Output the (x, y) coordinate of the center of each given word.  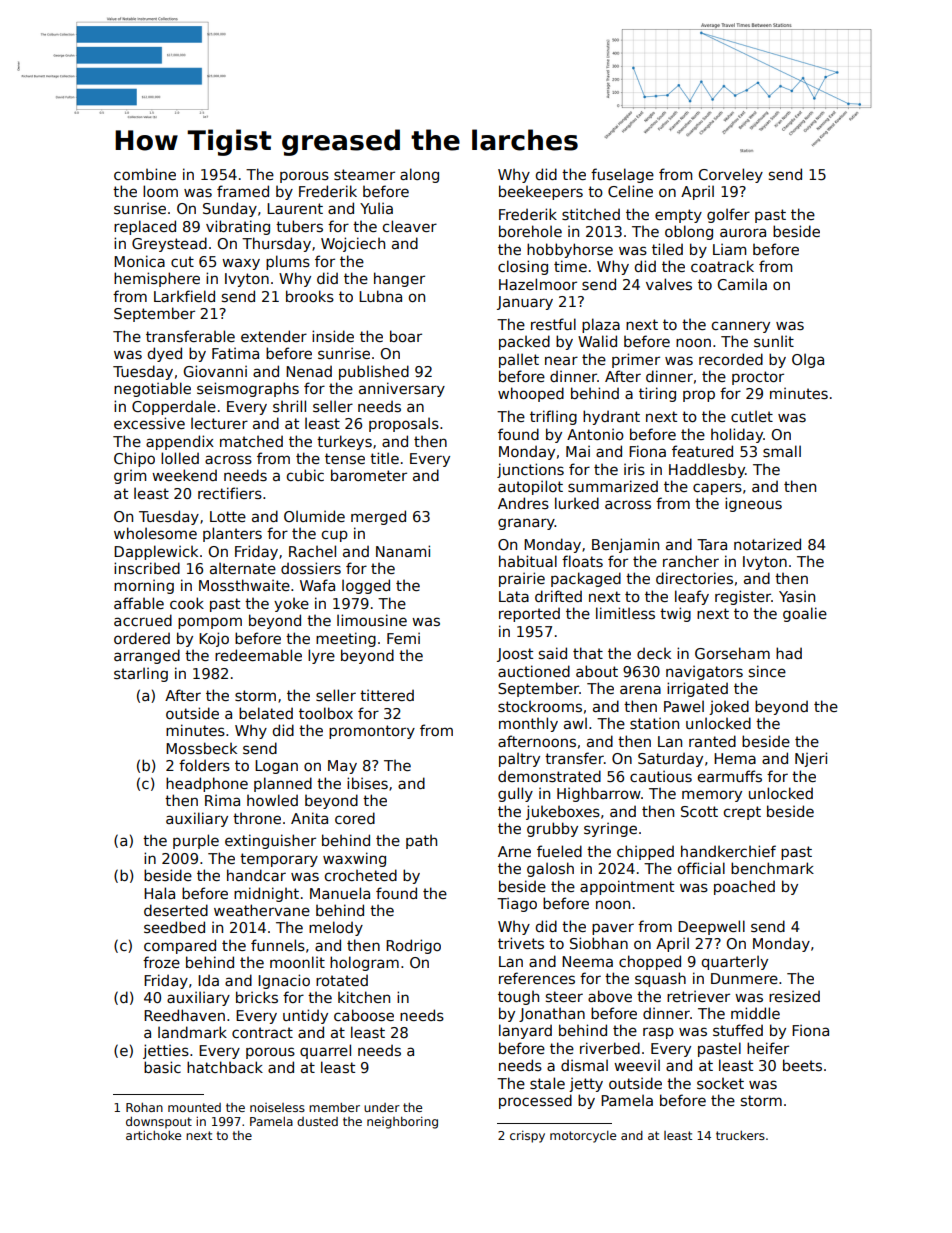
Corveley (730, 175)
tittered (387, 695)
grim (130, 476)
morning (144, 586)
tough (518, 998)
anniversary (402, 389)
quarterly (735, 962)
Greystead (169, 244)
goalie (805, 614)
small (782, 451)
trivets (521, 943)
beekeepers (541, 192)
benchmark (772, 868)
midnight (266, 894)
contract (262, 1032)
